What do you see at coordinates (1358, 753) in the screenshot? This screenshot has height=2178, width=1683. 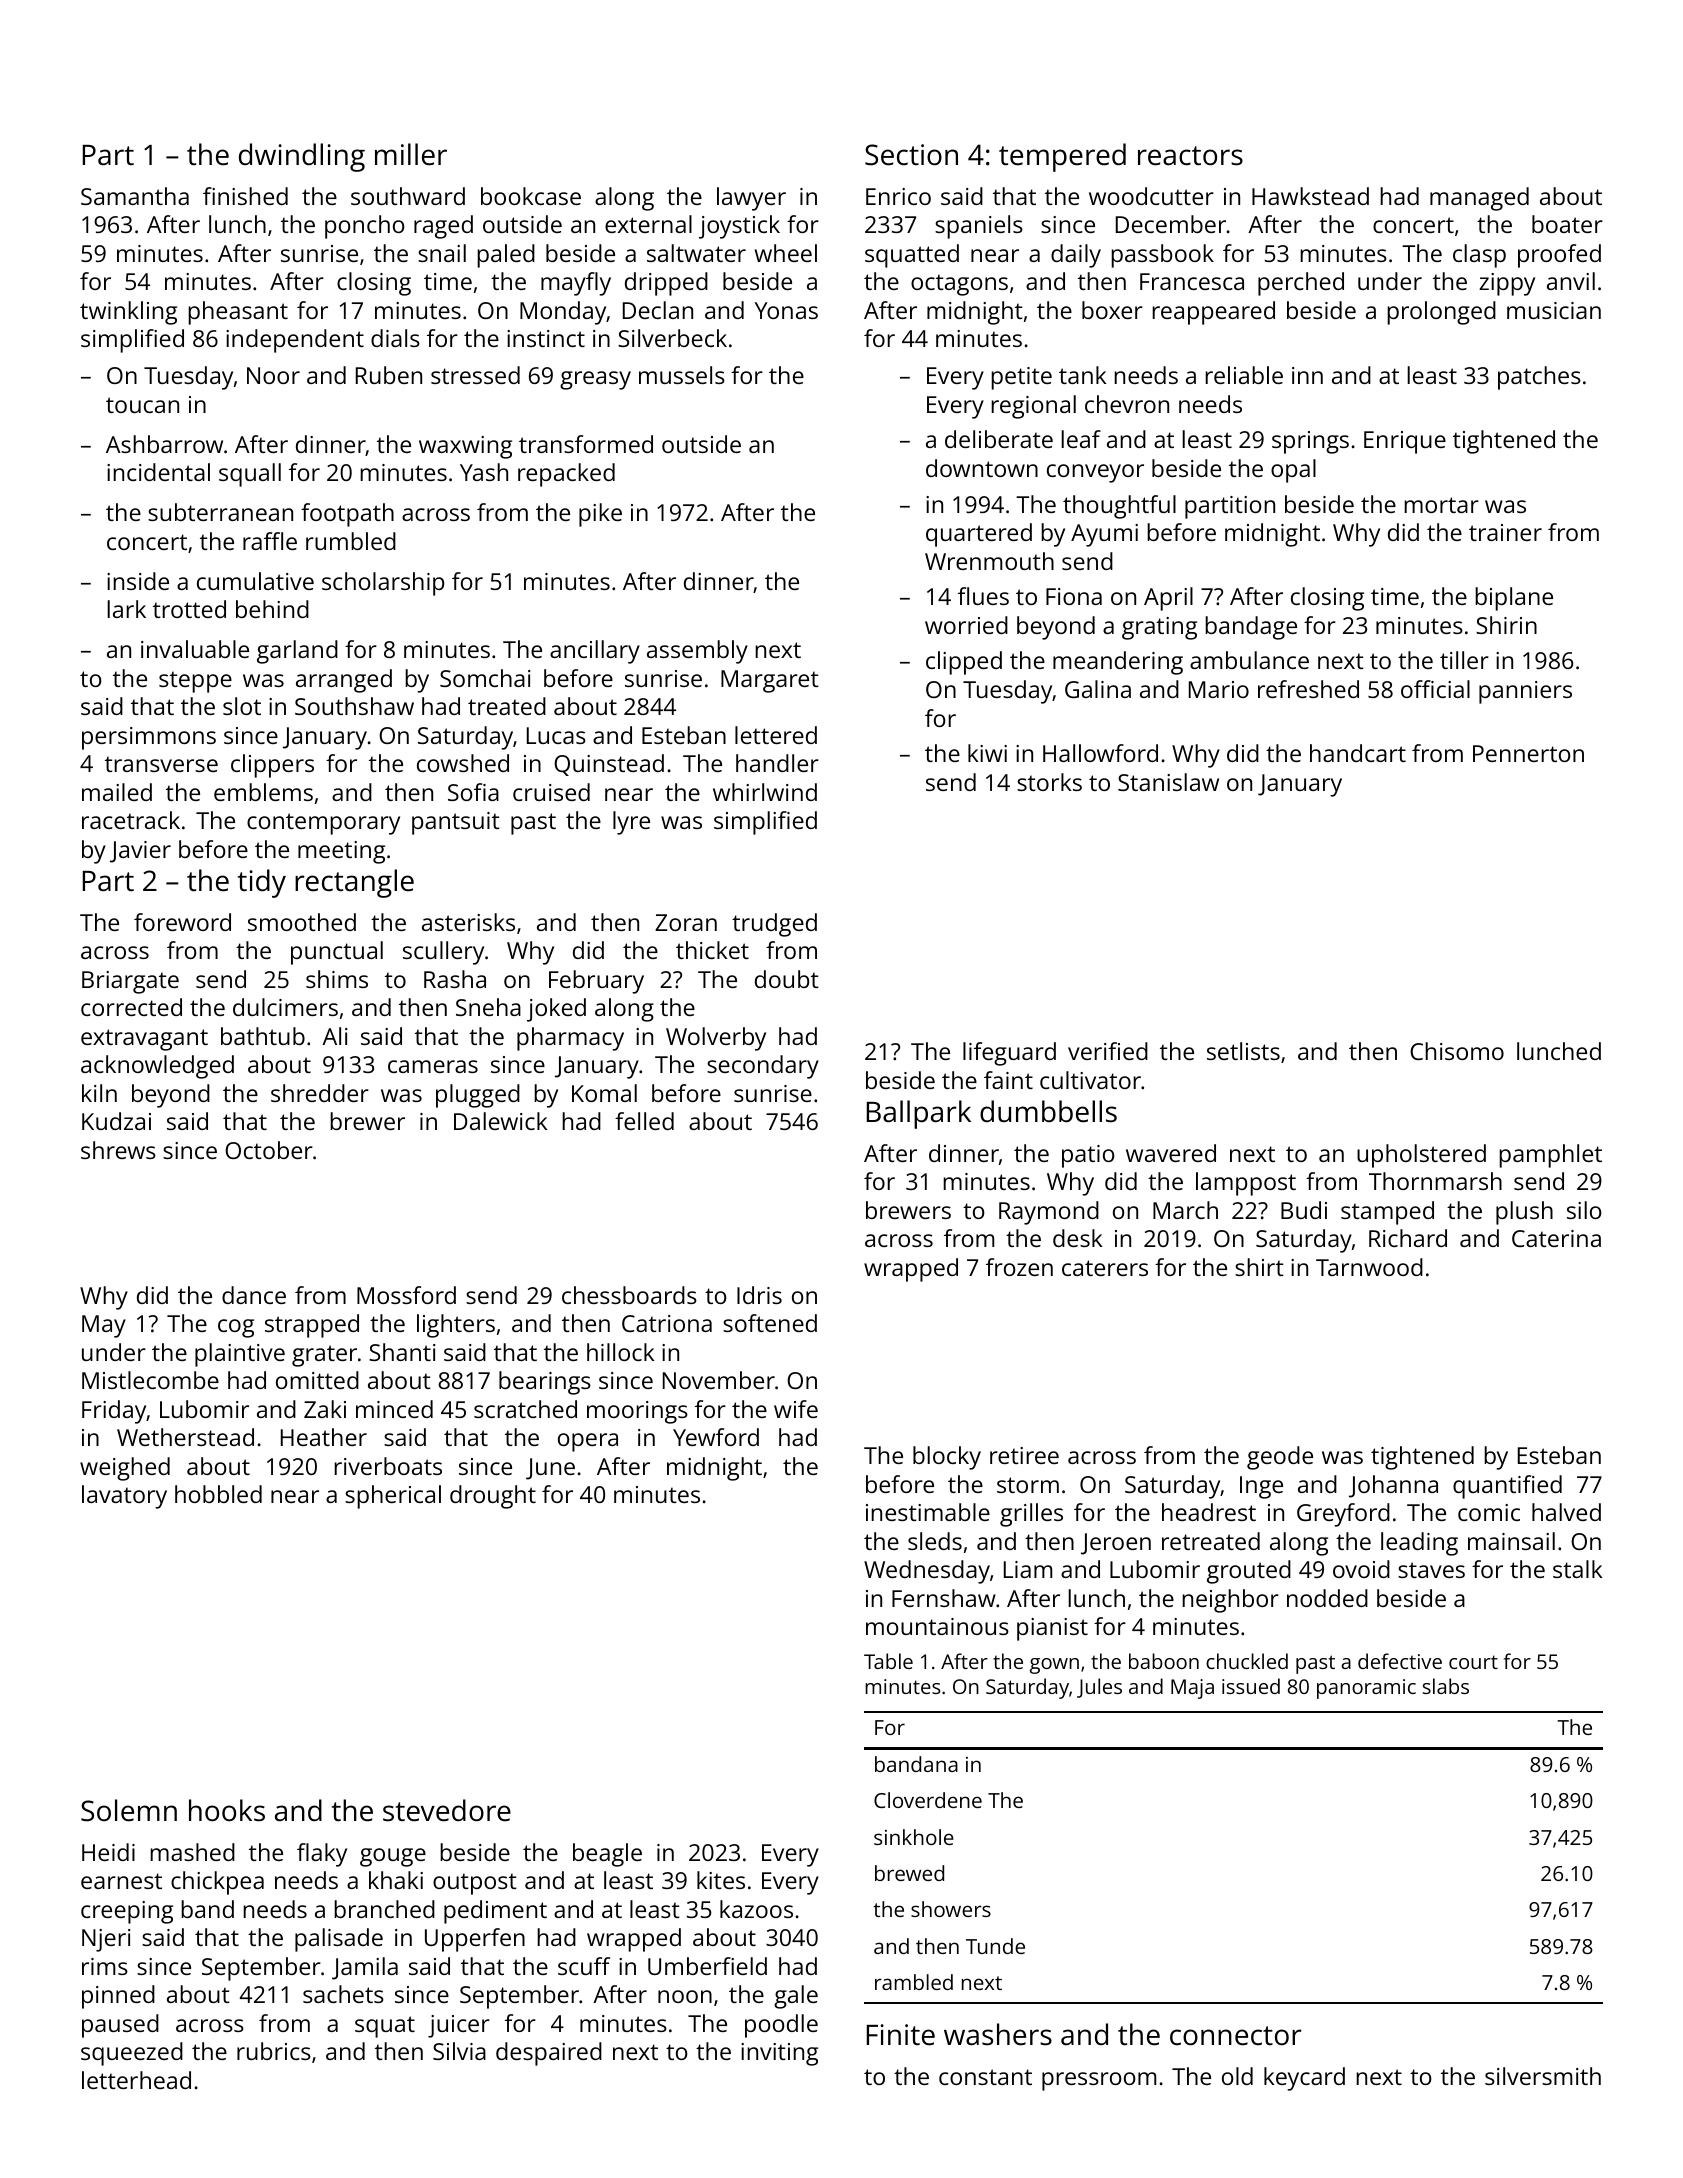 I see `handcart` at bounding box center [1358, 753].
